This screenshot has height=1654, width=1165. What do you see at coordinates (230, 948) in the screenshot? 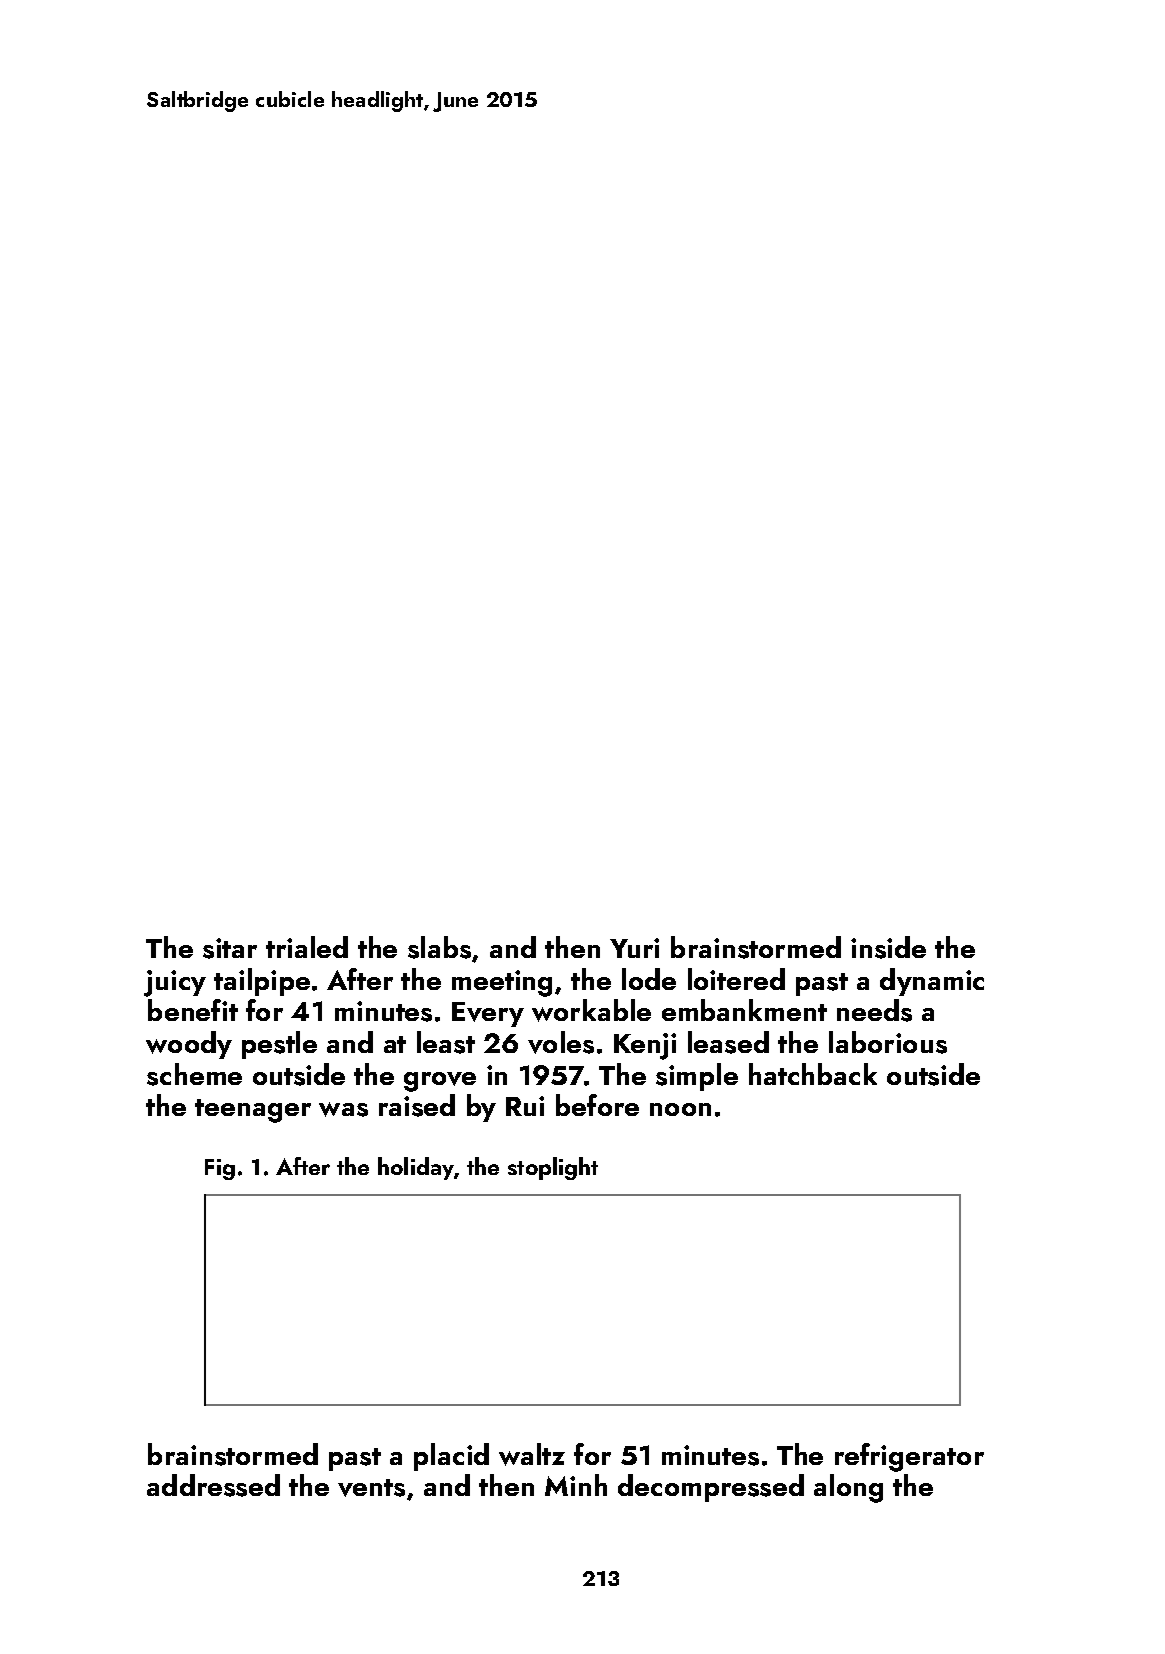
I see `sitar` at bounding box center [230, 948].
